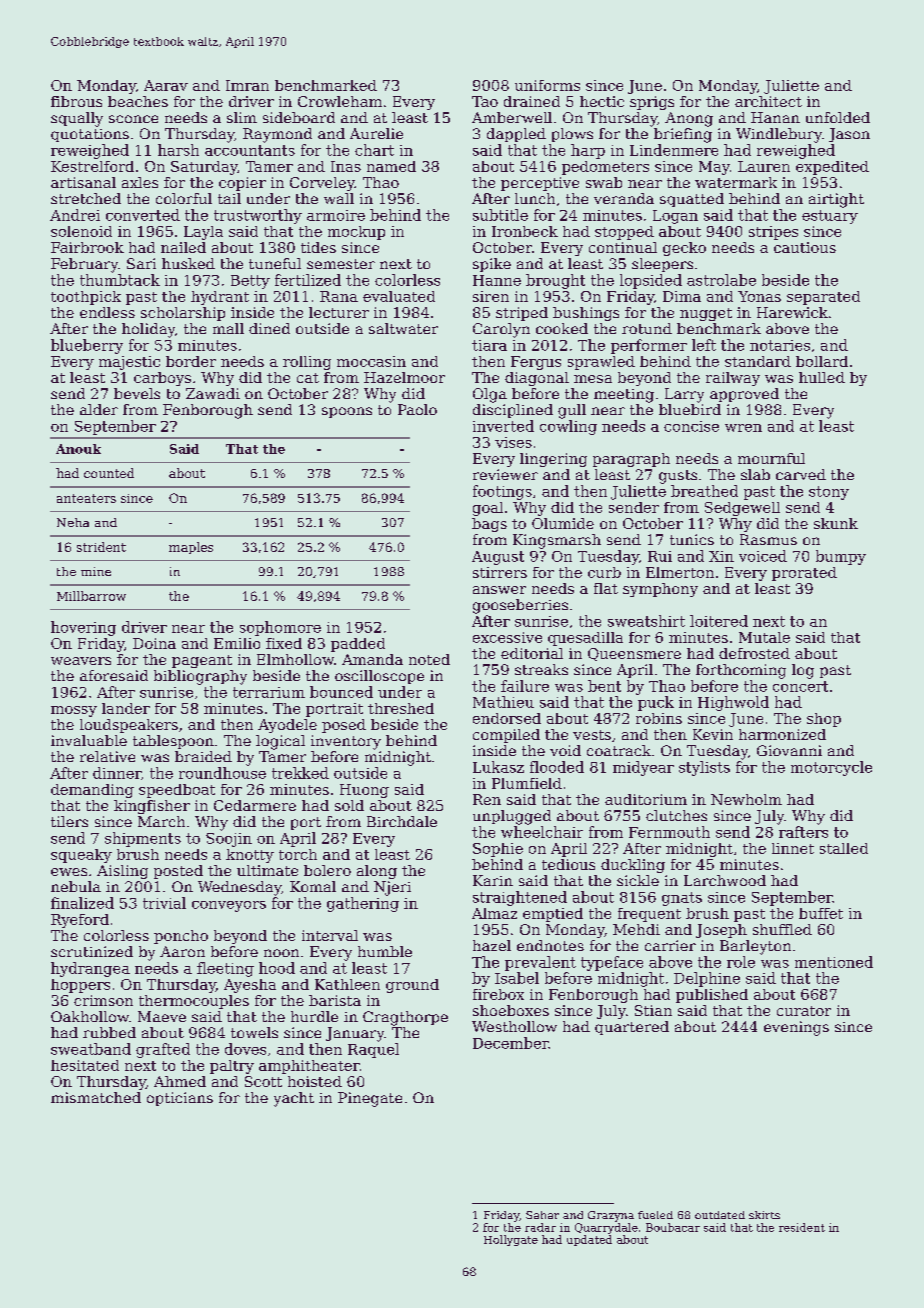 This screenshot has width=924, height=1308. I want to click on subtitle, so click(500, 215).
